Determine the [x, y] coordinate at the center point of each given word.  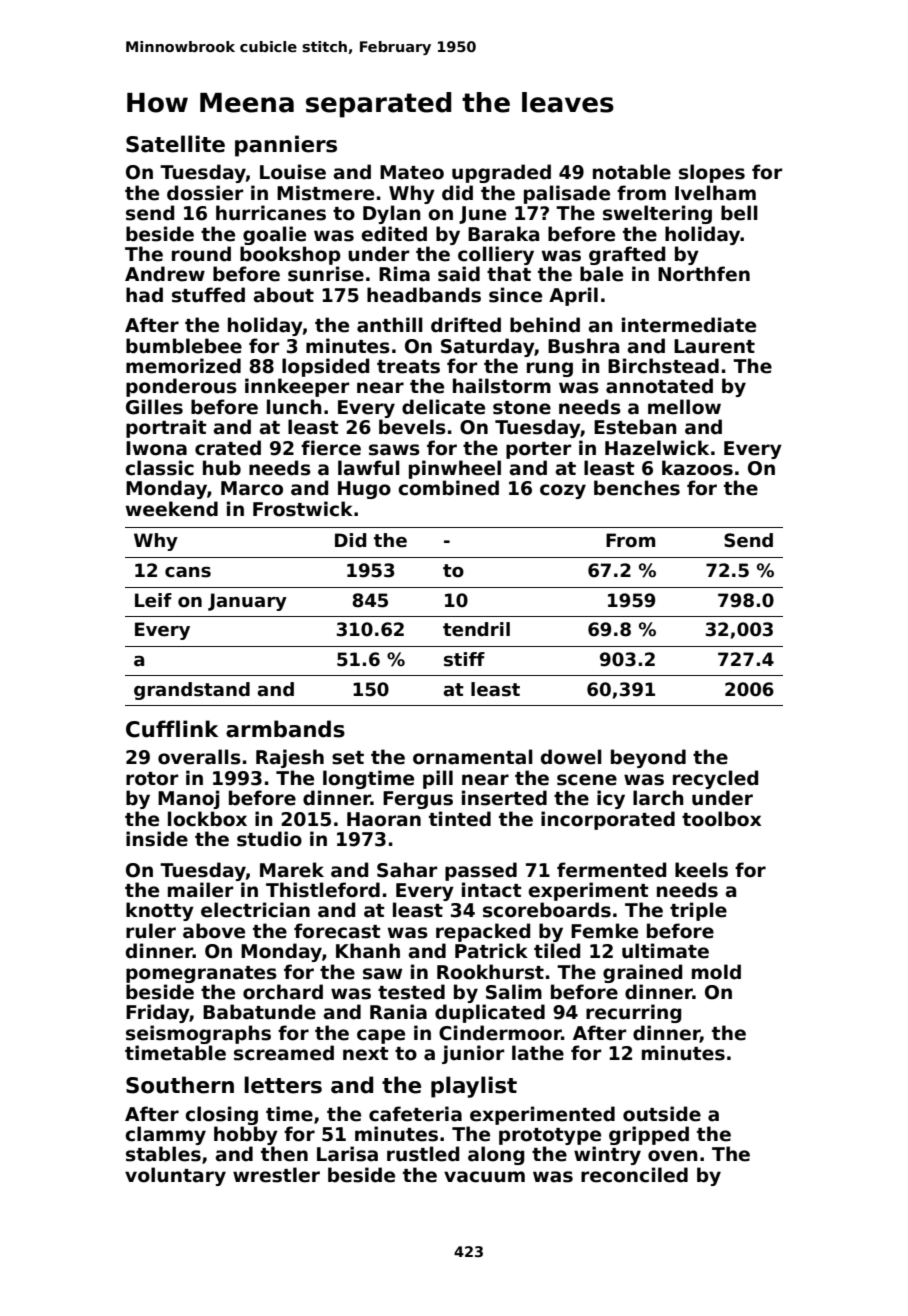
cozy [563, 491]
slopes [712, 173]
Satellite [175, 144]
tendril [476, 629]
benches [637, 488]
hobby [246, 1135]
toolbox [721, 819]
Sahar [407, 870]
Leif [153, 600]
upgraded [501, 173]
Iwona [156, 448]
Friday [158, 1013]
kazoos [697, 468]
